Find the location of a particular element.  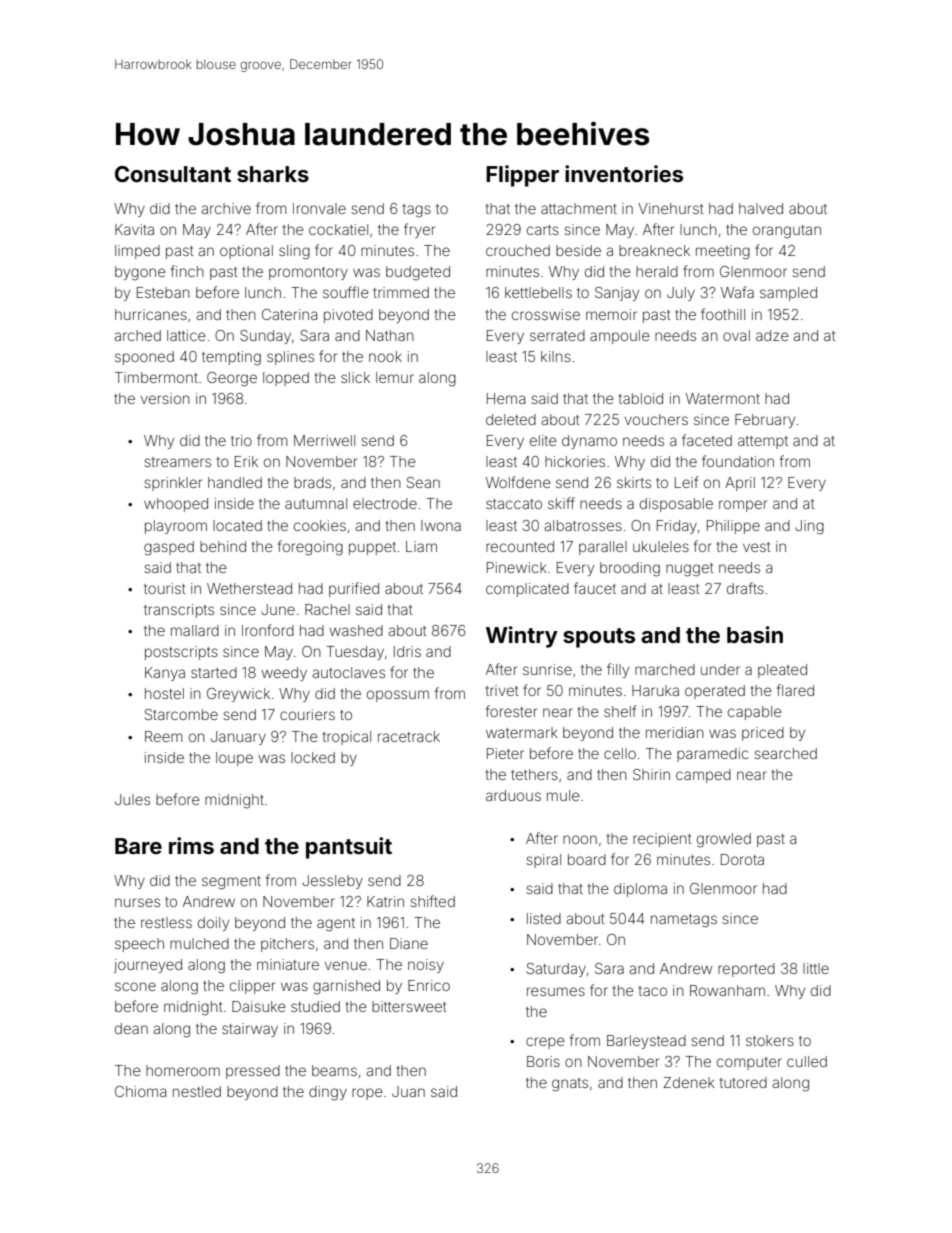

Flipper is located at coordinates (522, 176).
